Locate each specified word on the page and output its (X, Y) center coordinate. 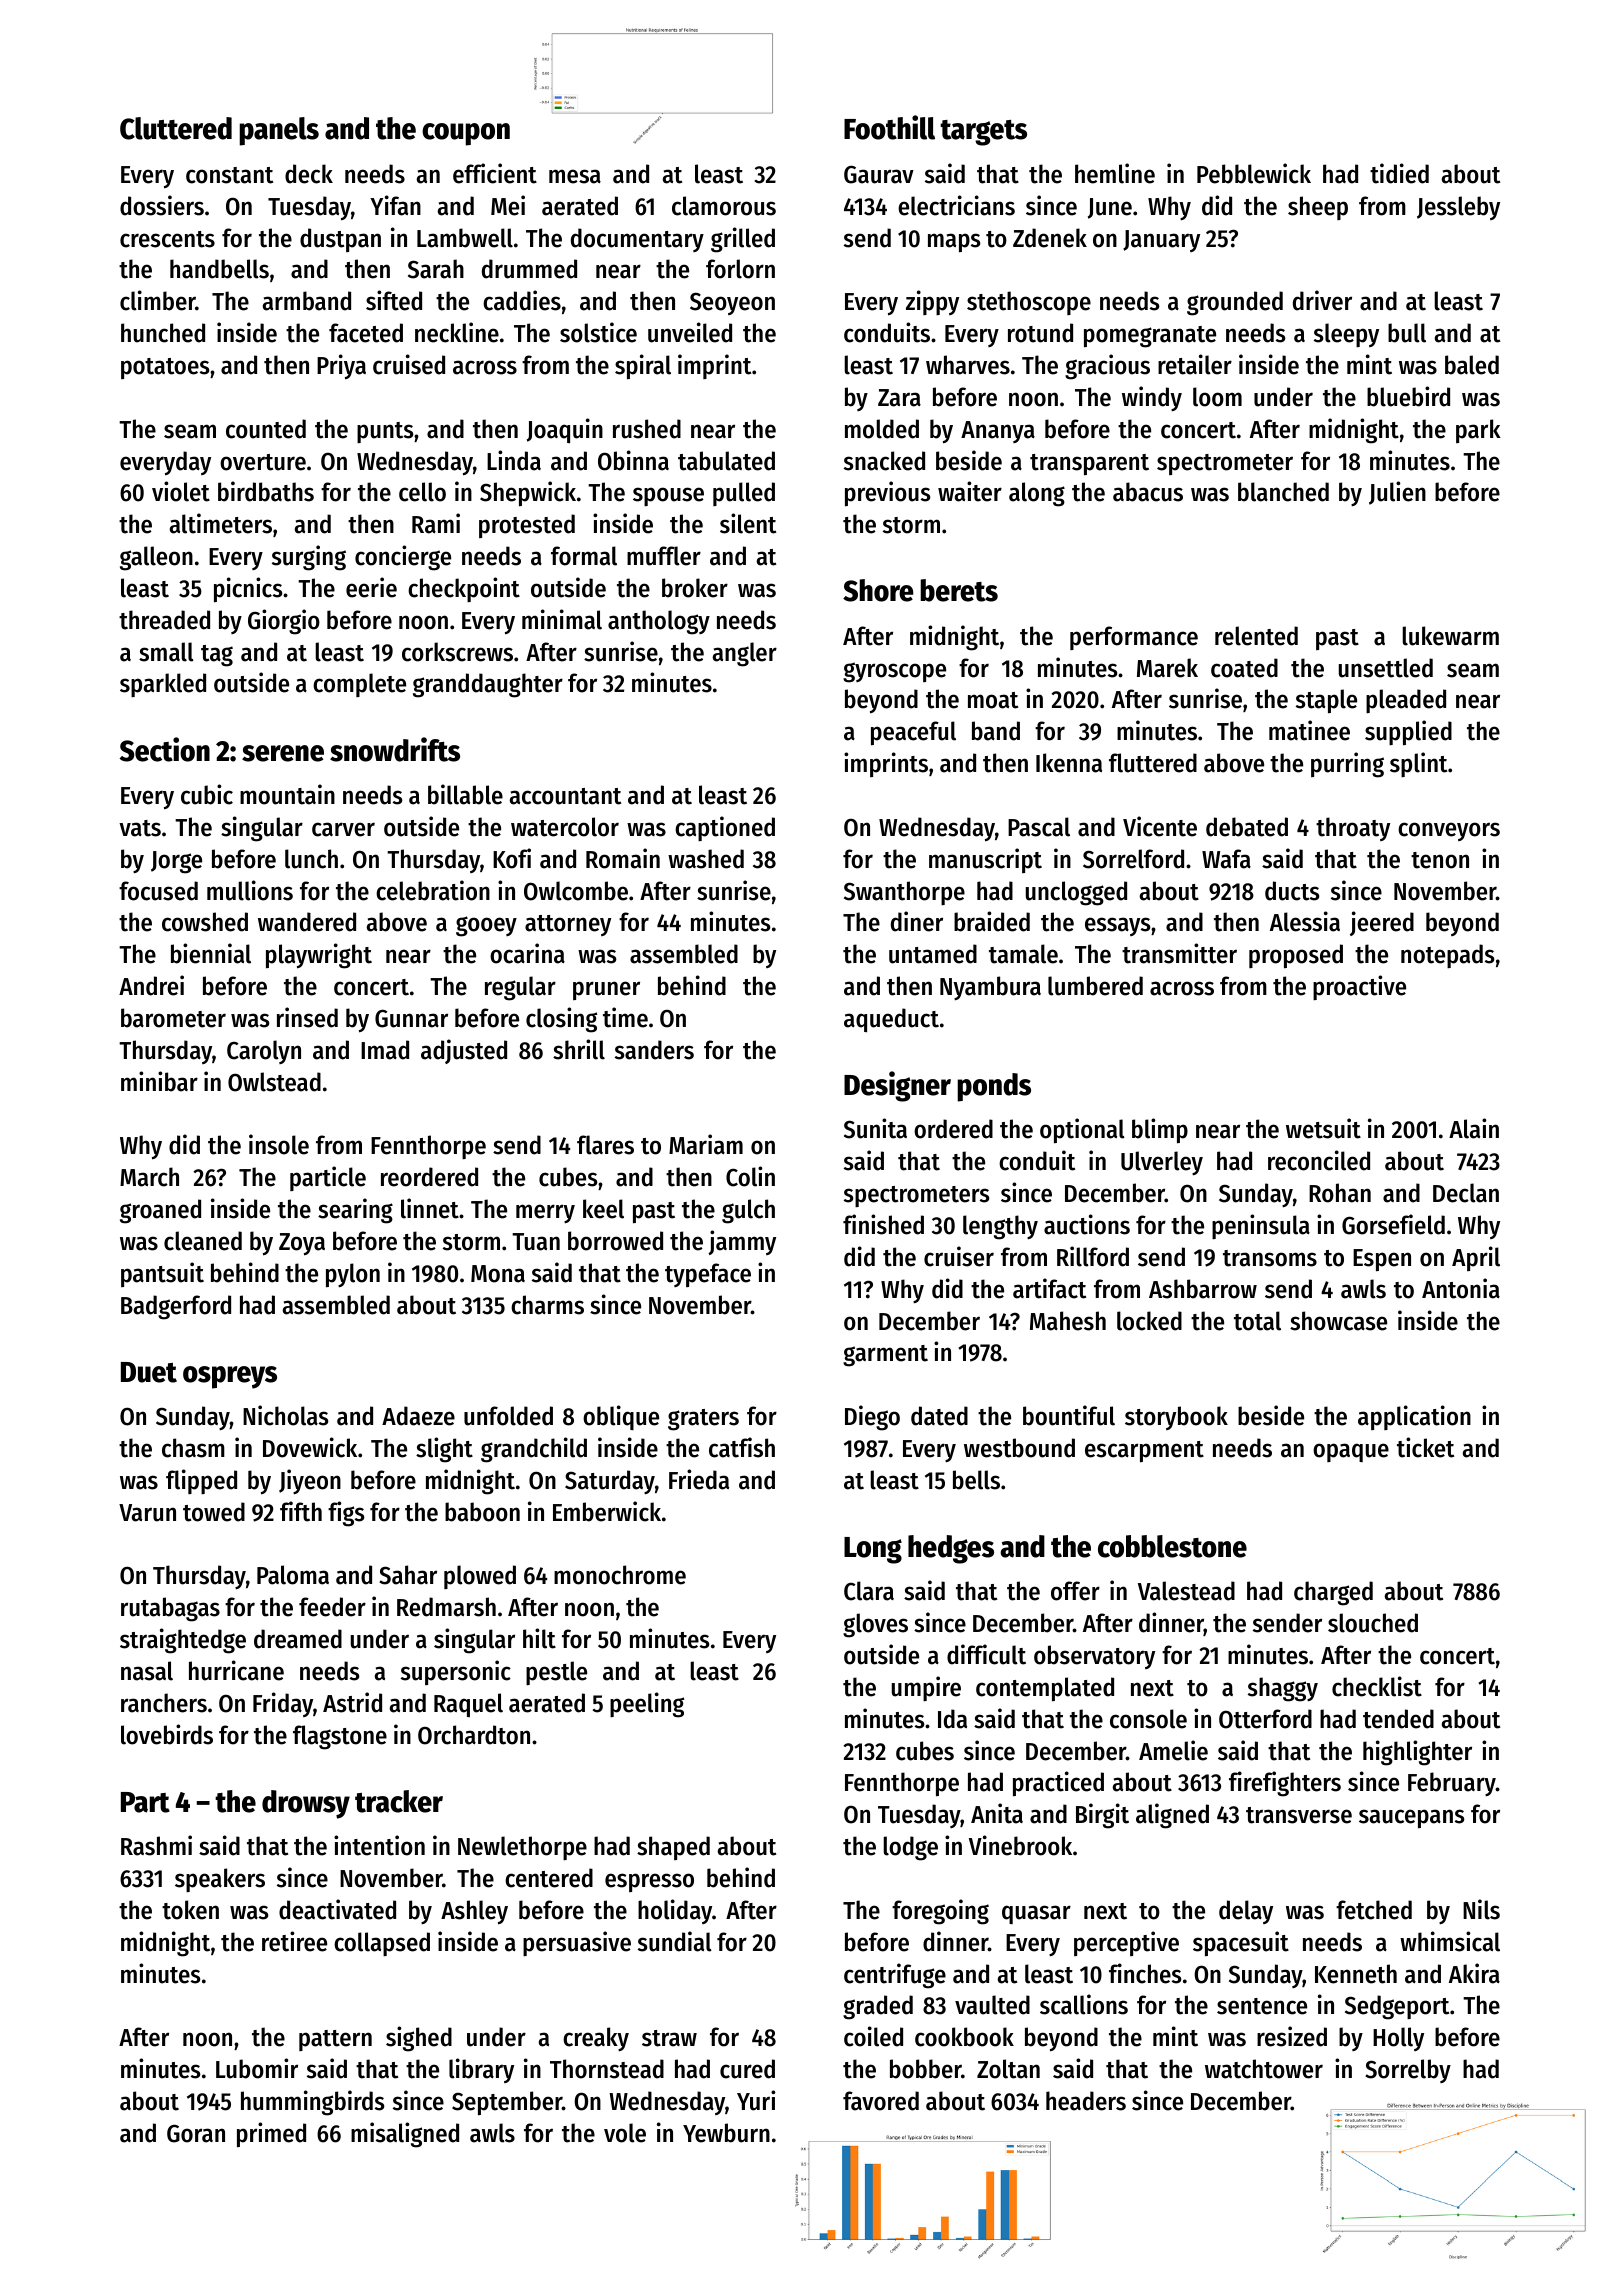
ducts (1292, 891)
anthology (659, 622)
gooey (486, 926)
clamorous (724, 206)
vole (625, 2133)
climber (158, 300)
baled (1472, 365)
